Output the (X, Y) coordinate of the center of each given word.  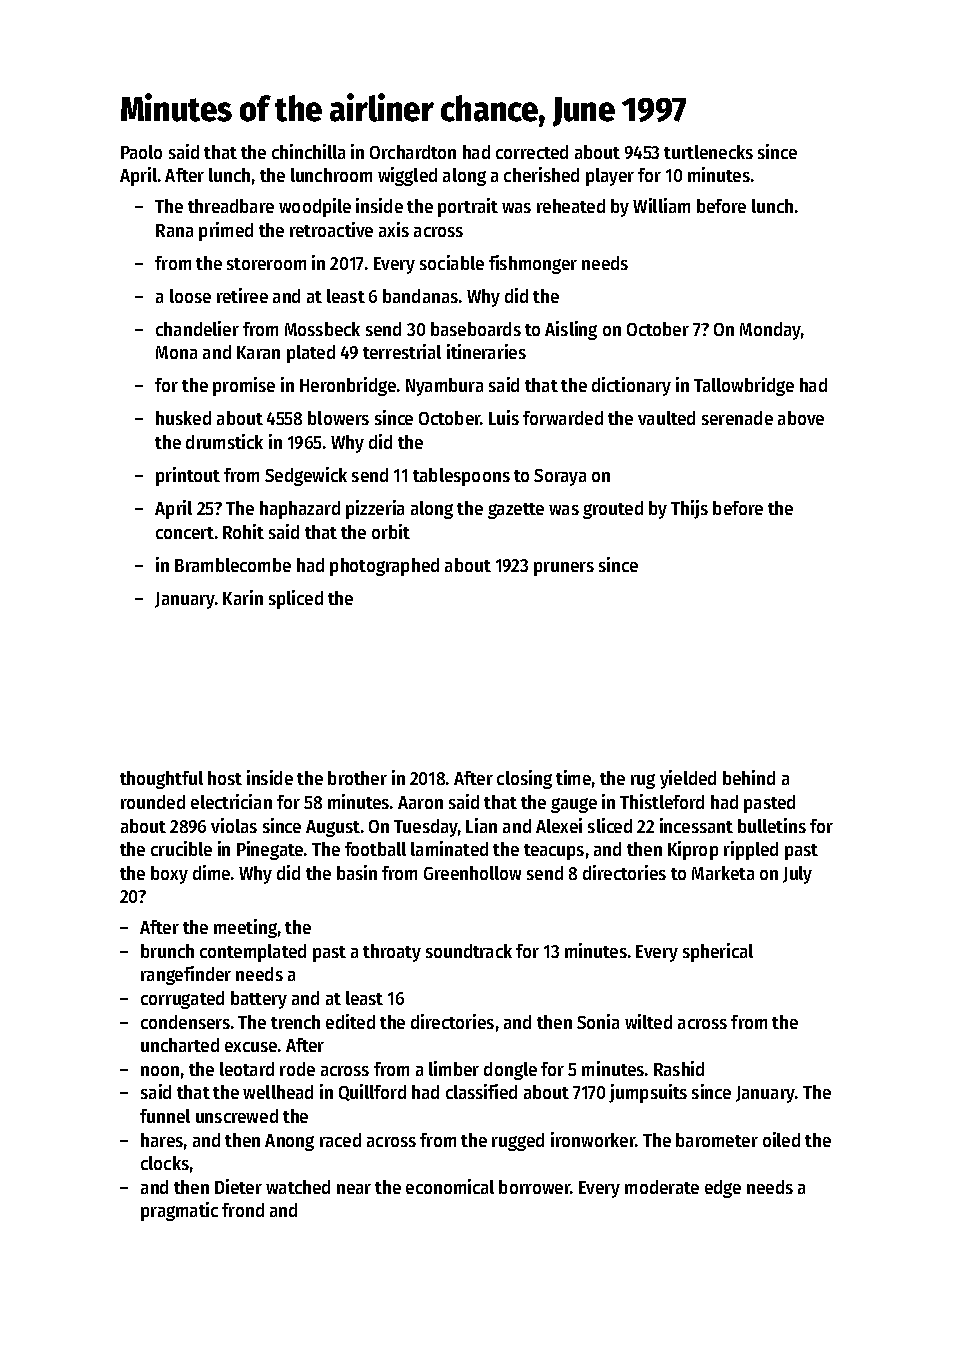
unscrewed (237, 1116)
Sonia (598, 1021)
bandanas (420, 296)
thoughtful (161, 780)
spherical (718, 952)
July (797, 875)
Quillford (372, 1092)
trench (295, 1022)
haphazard (300, 510)
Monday (770, 331)
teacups (554, 852)
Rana (174, 230)
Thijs (689, 509)
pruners (564, 569)
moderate (662, 1187)
